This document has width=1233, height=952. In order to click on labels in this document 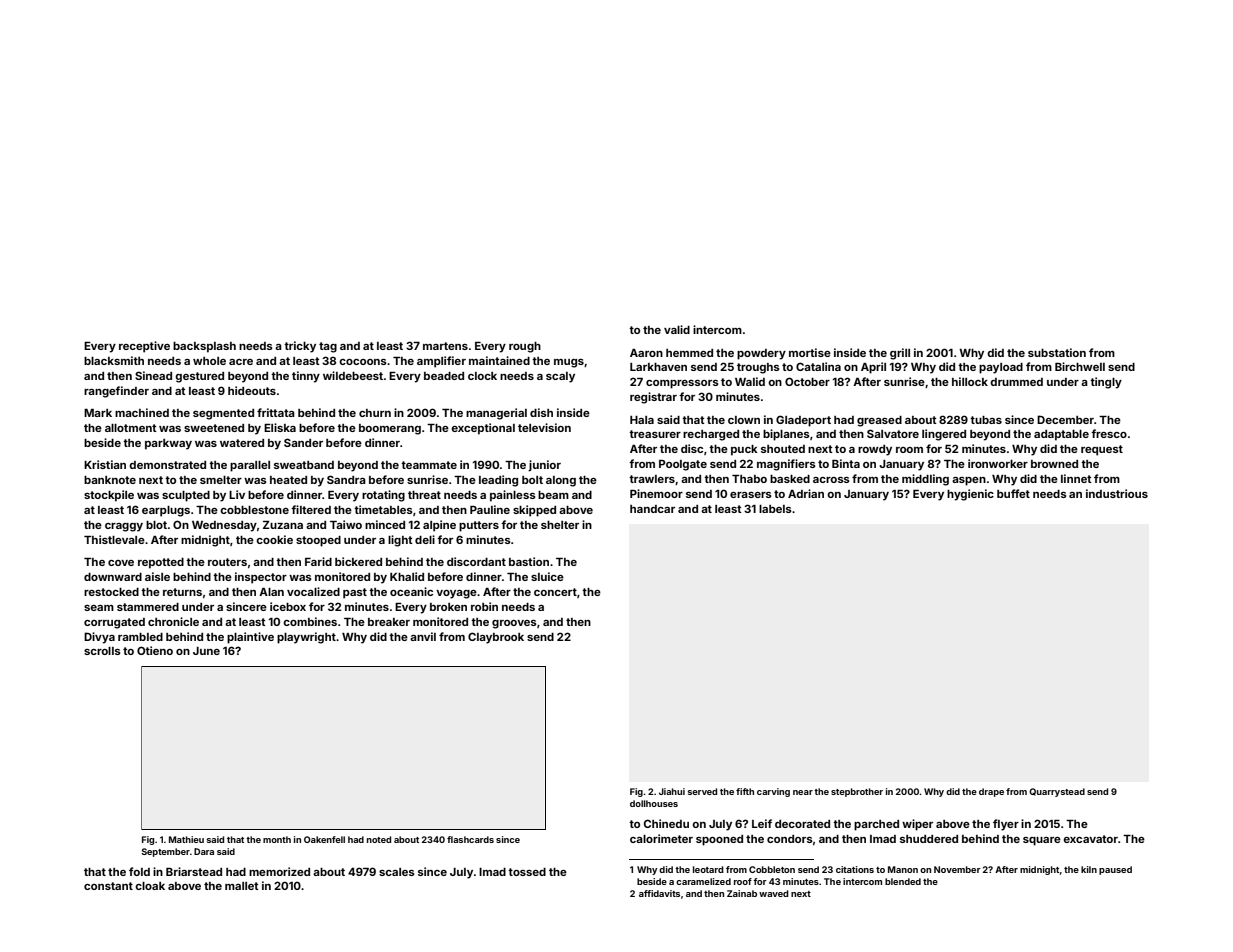, I will do `click(775, 509)`.
